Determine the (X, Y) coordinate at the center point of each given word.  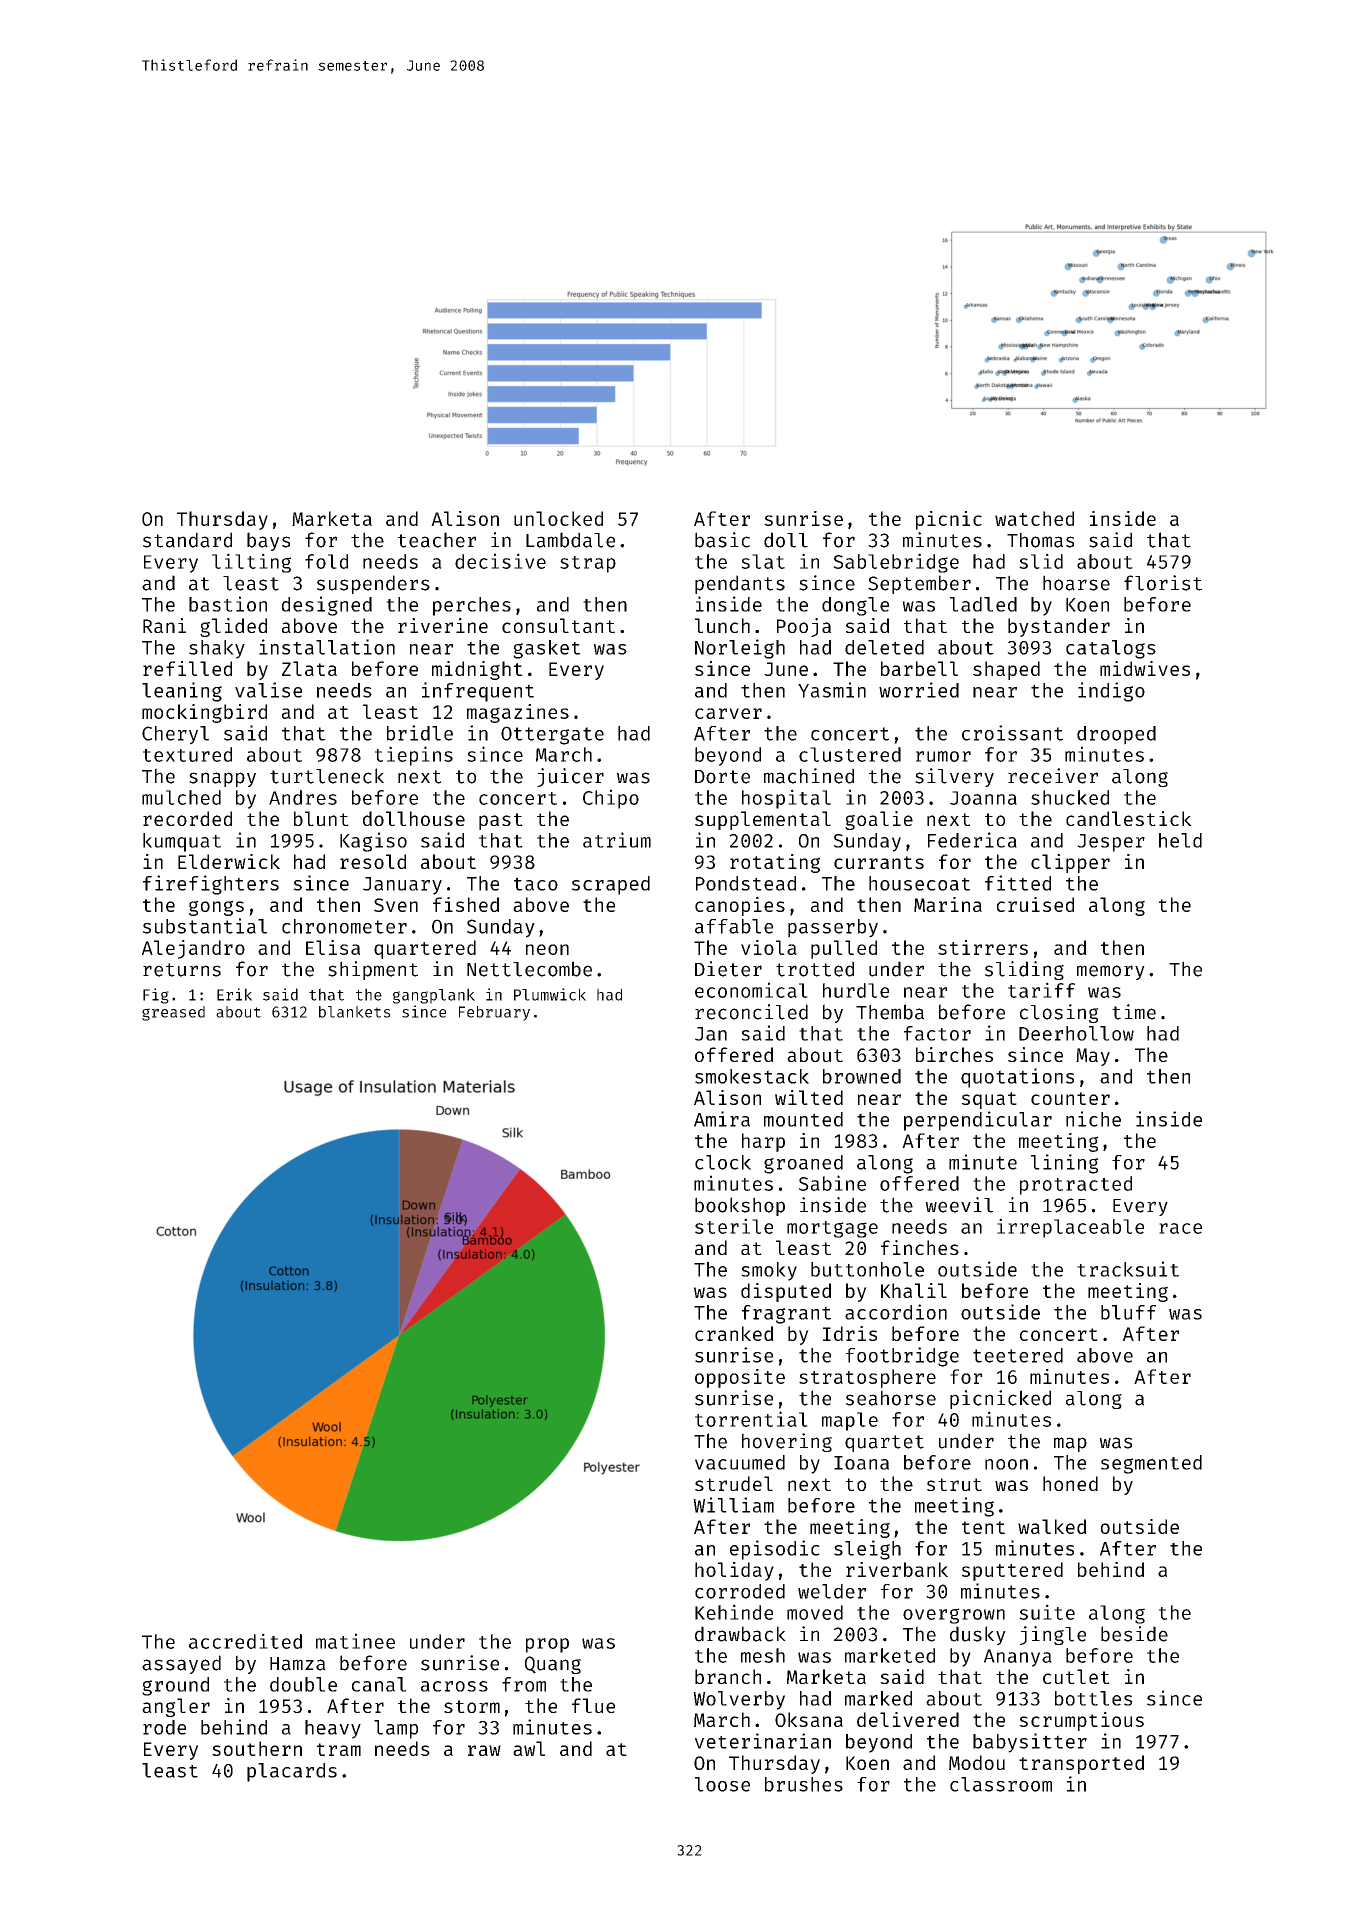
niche (1093, 1119)
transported (1081, 1764)
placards (292, 1772)
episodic (775, 1550)
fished (466, 904)
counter (1070, 1098)
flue (593, 1705)
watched (1034, 518)
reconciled (751, 1012)
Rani (164, 625)
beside (1134, 1634)
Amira (722, 1119)
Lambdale (570, 540)
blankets (354, 1012)
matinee (355, 1641)
